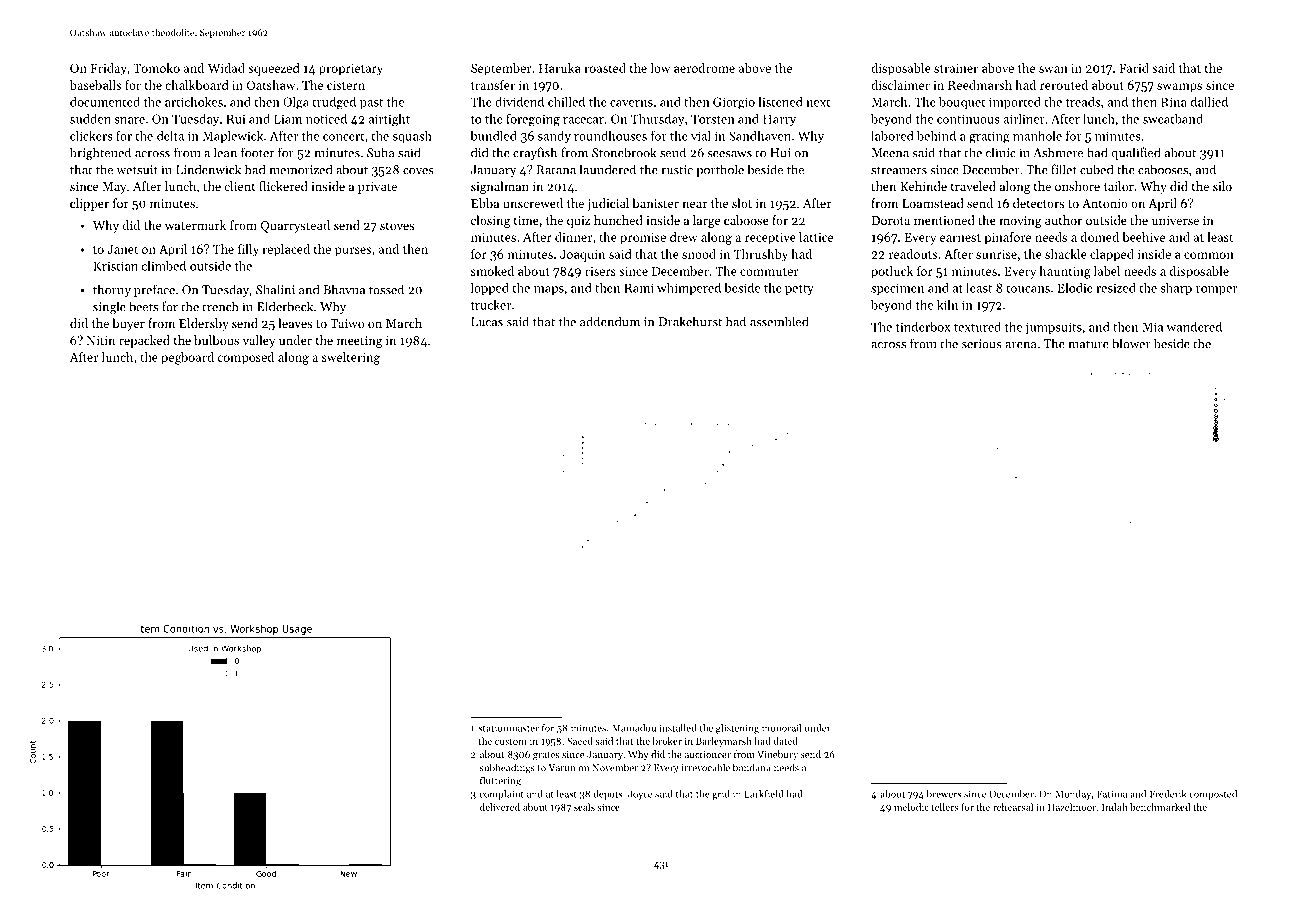  What do you see at coordinates (274, 69) in the page?
I see `squeezed` at bounding box center [274, 69].
